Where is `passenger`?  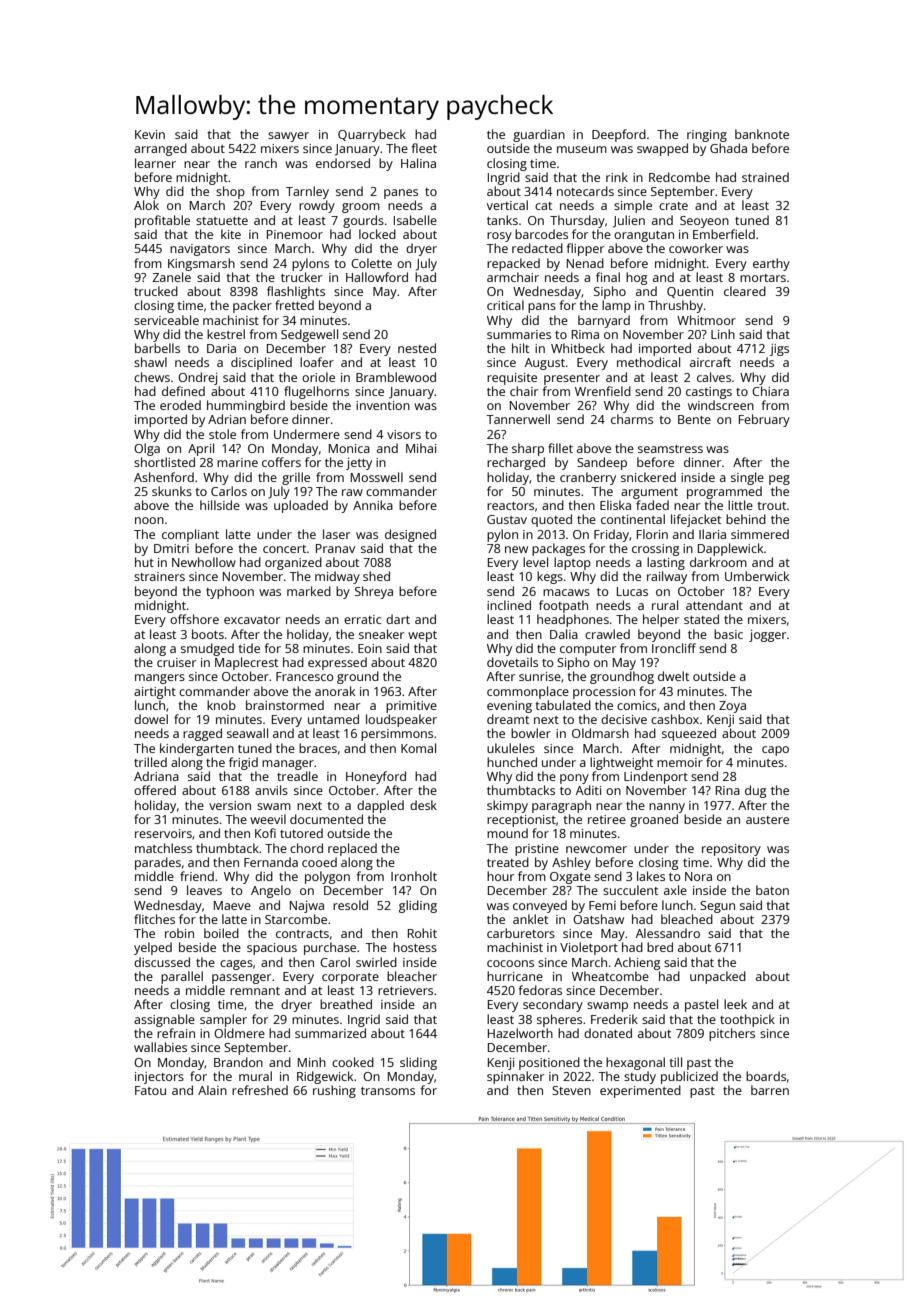 passenger is located at coordinates (241, 979).
